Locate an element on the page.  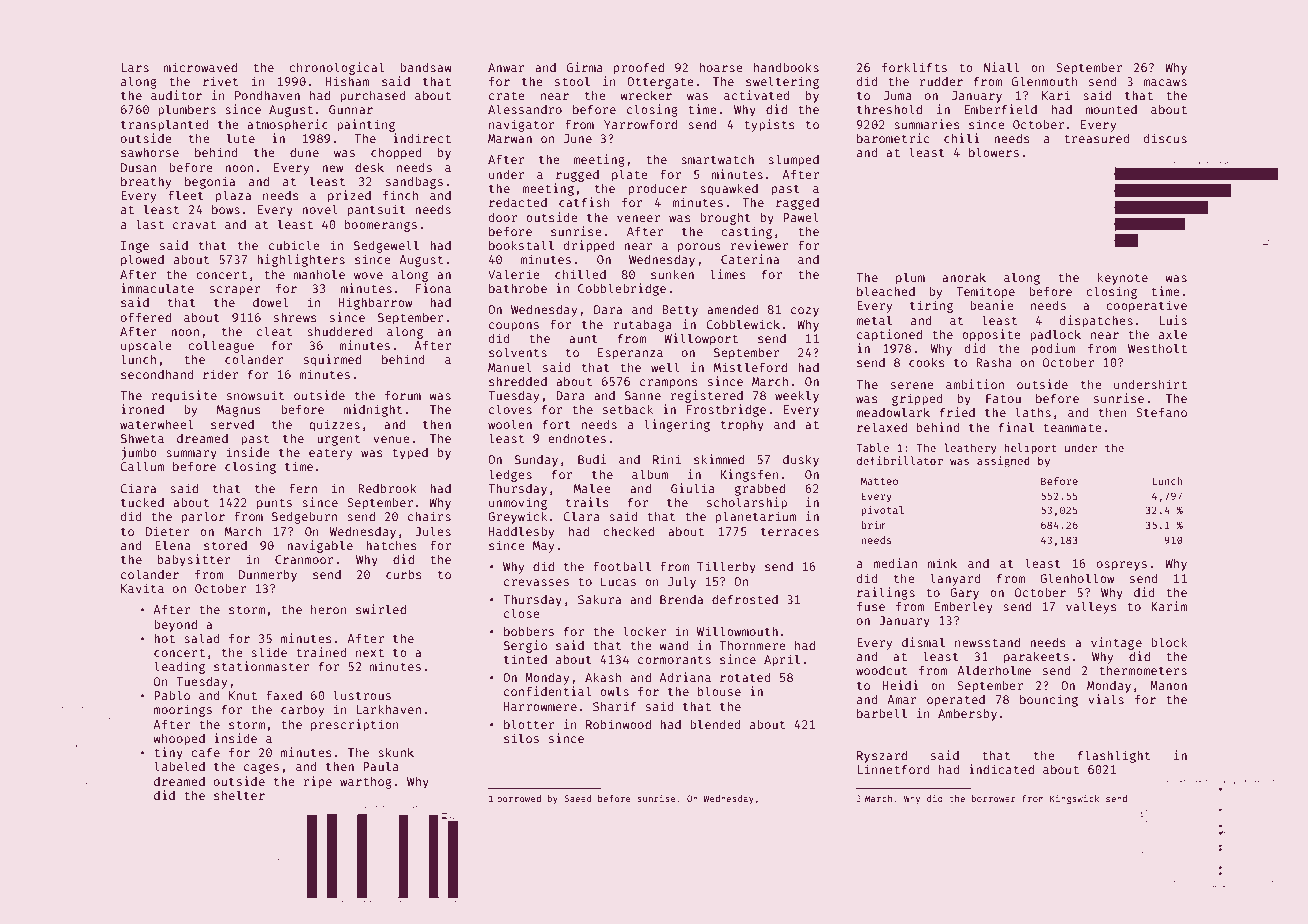
warthog is located at coordinates (366, 783).
